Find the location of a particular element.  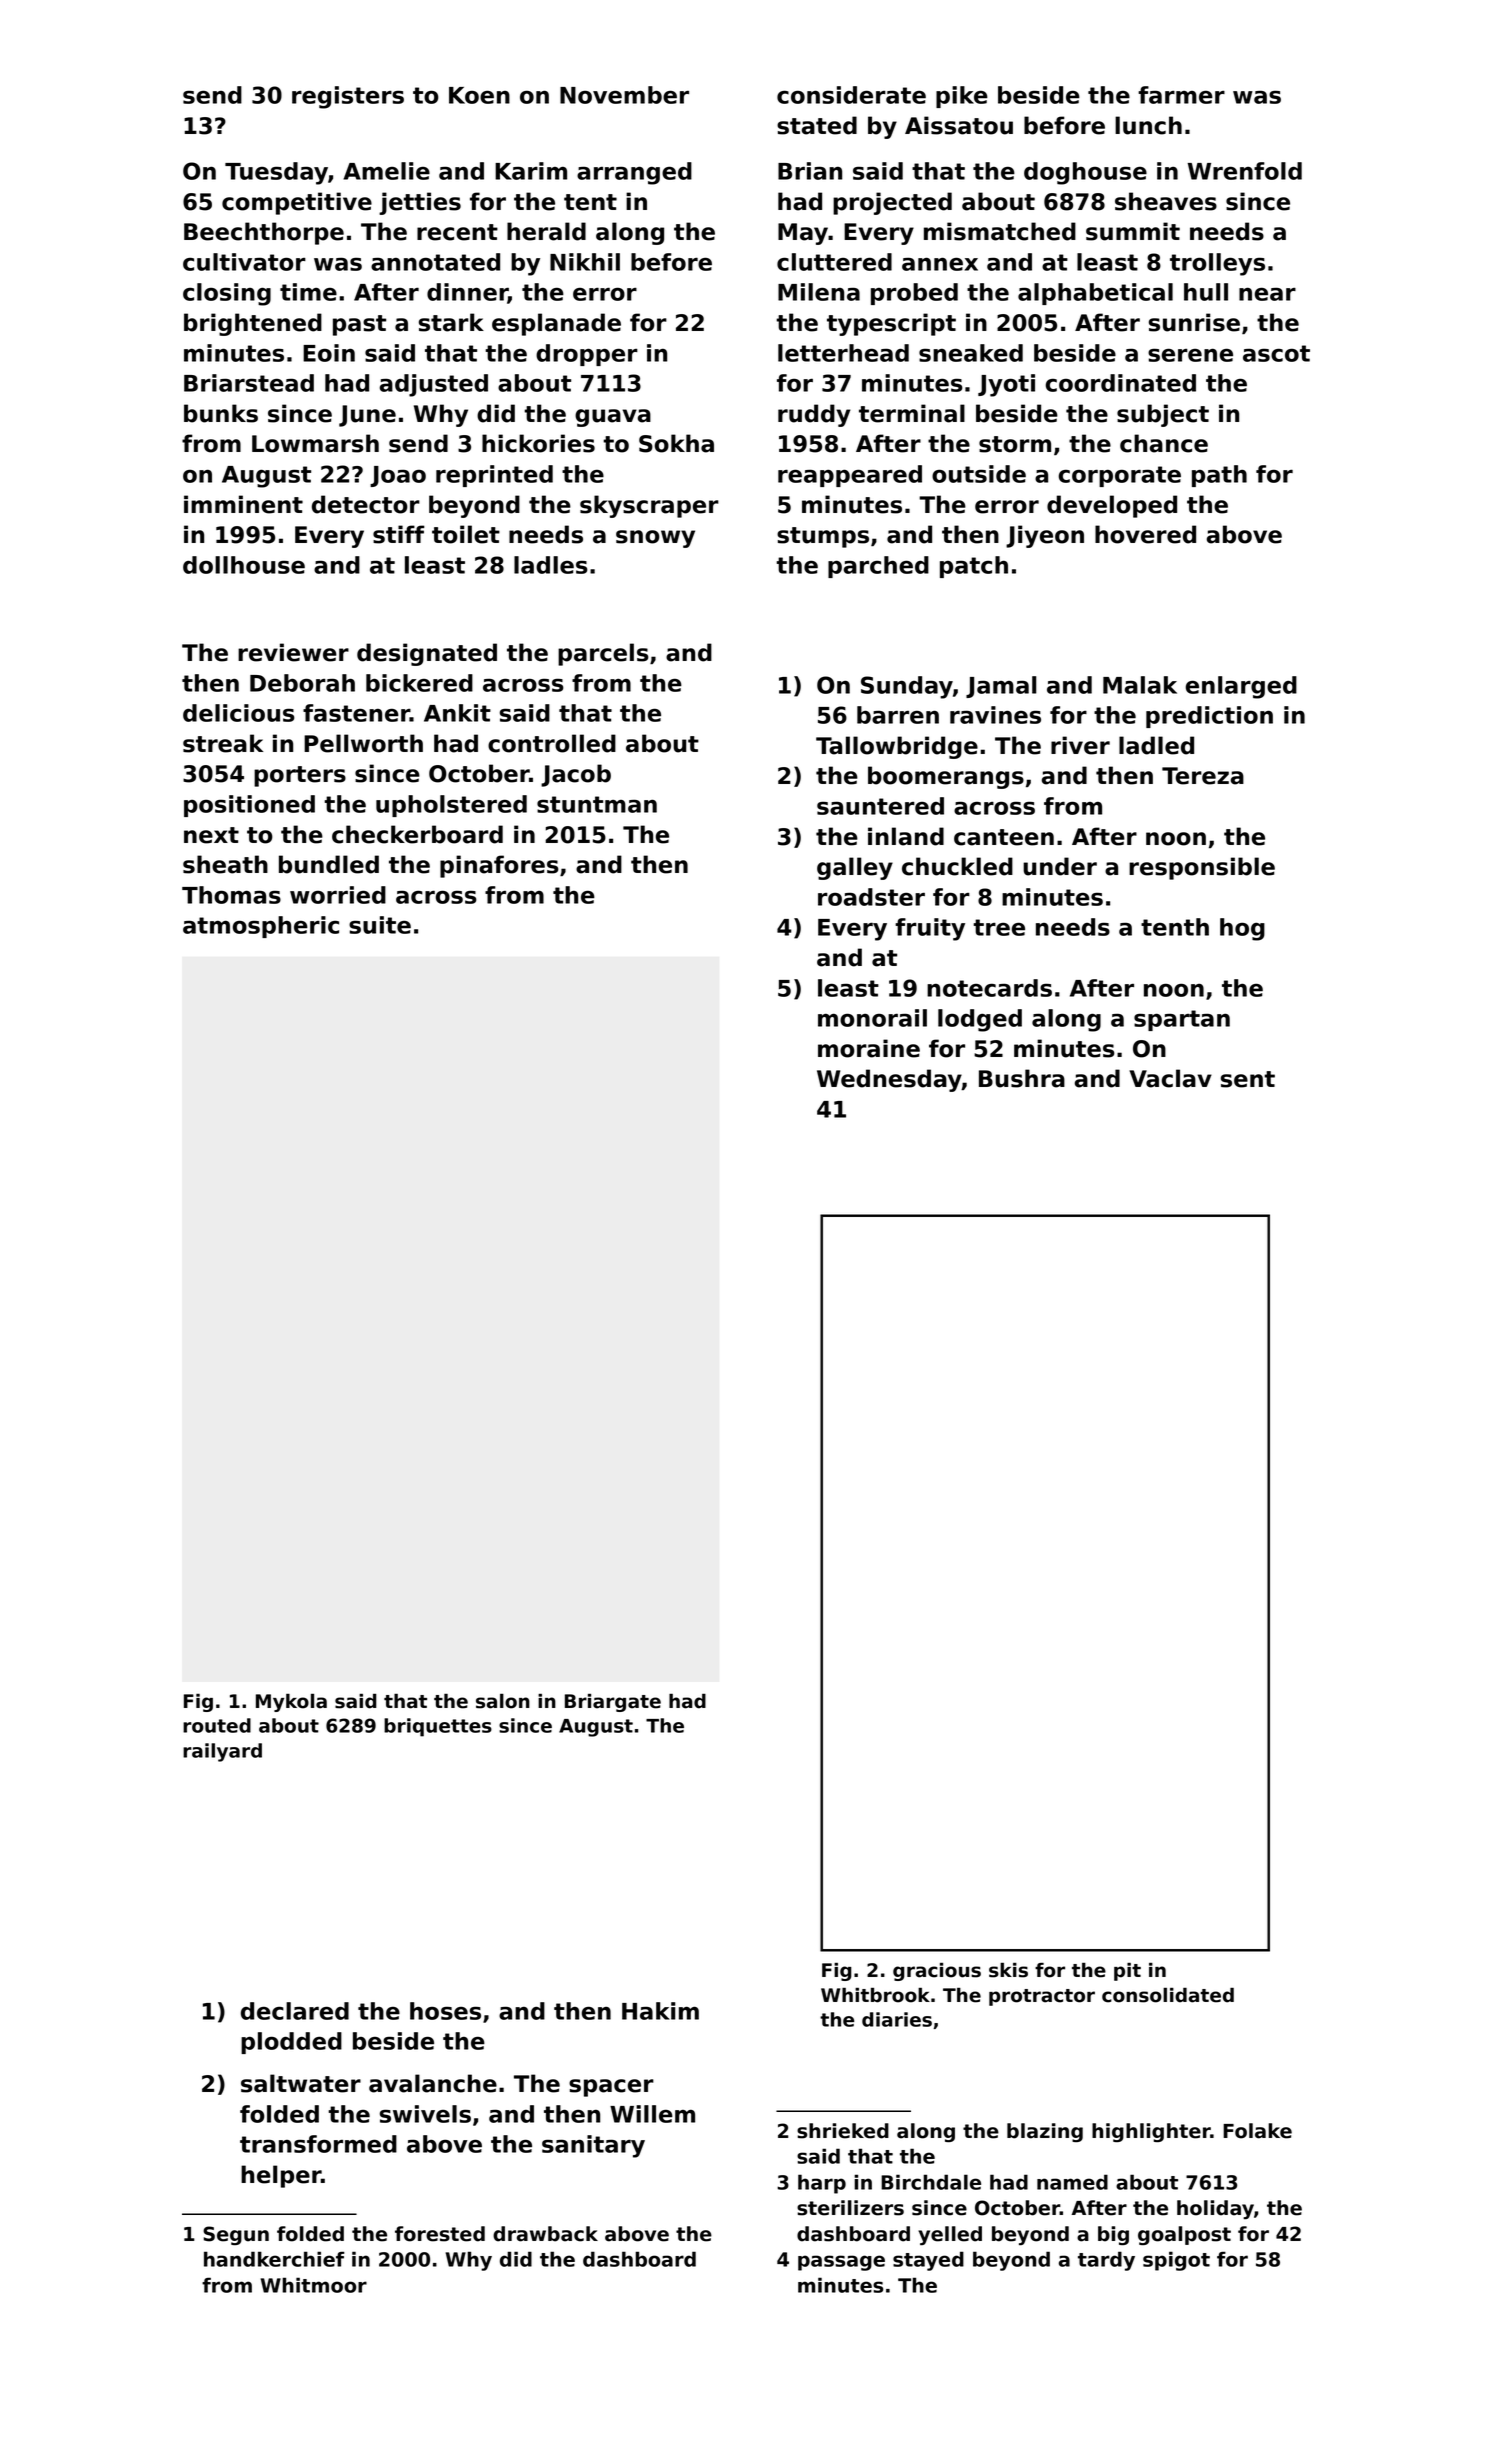

named is located at coordinates (1072, 2182).
